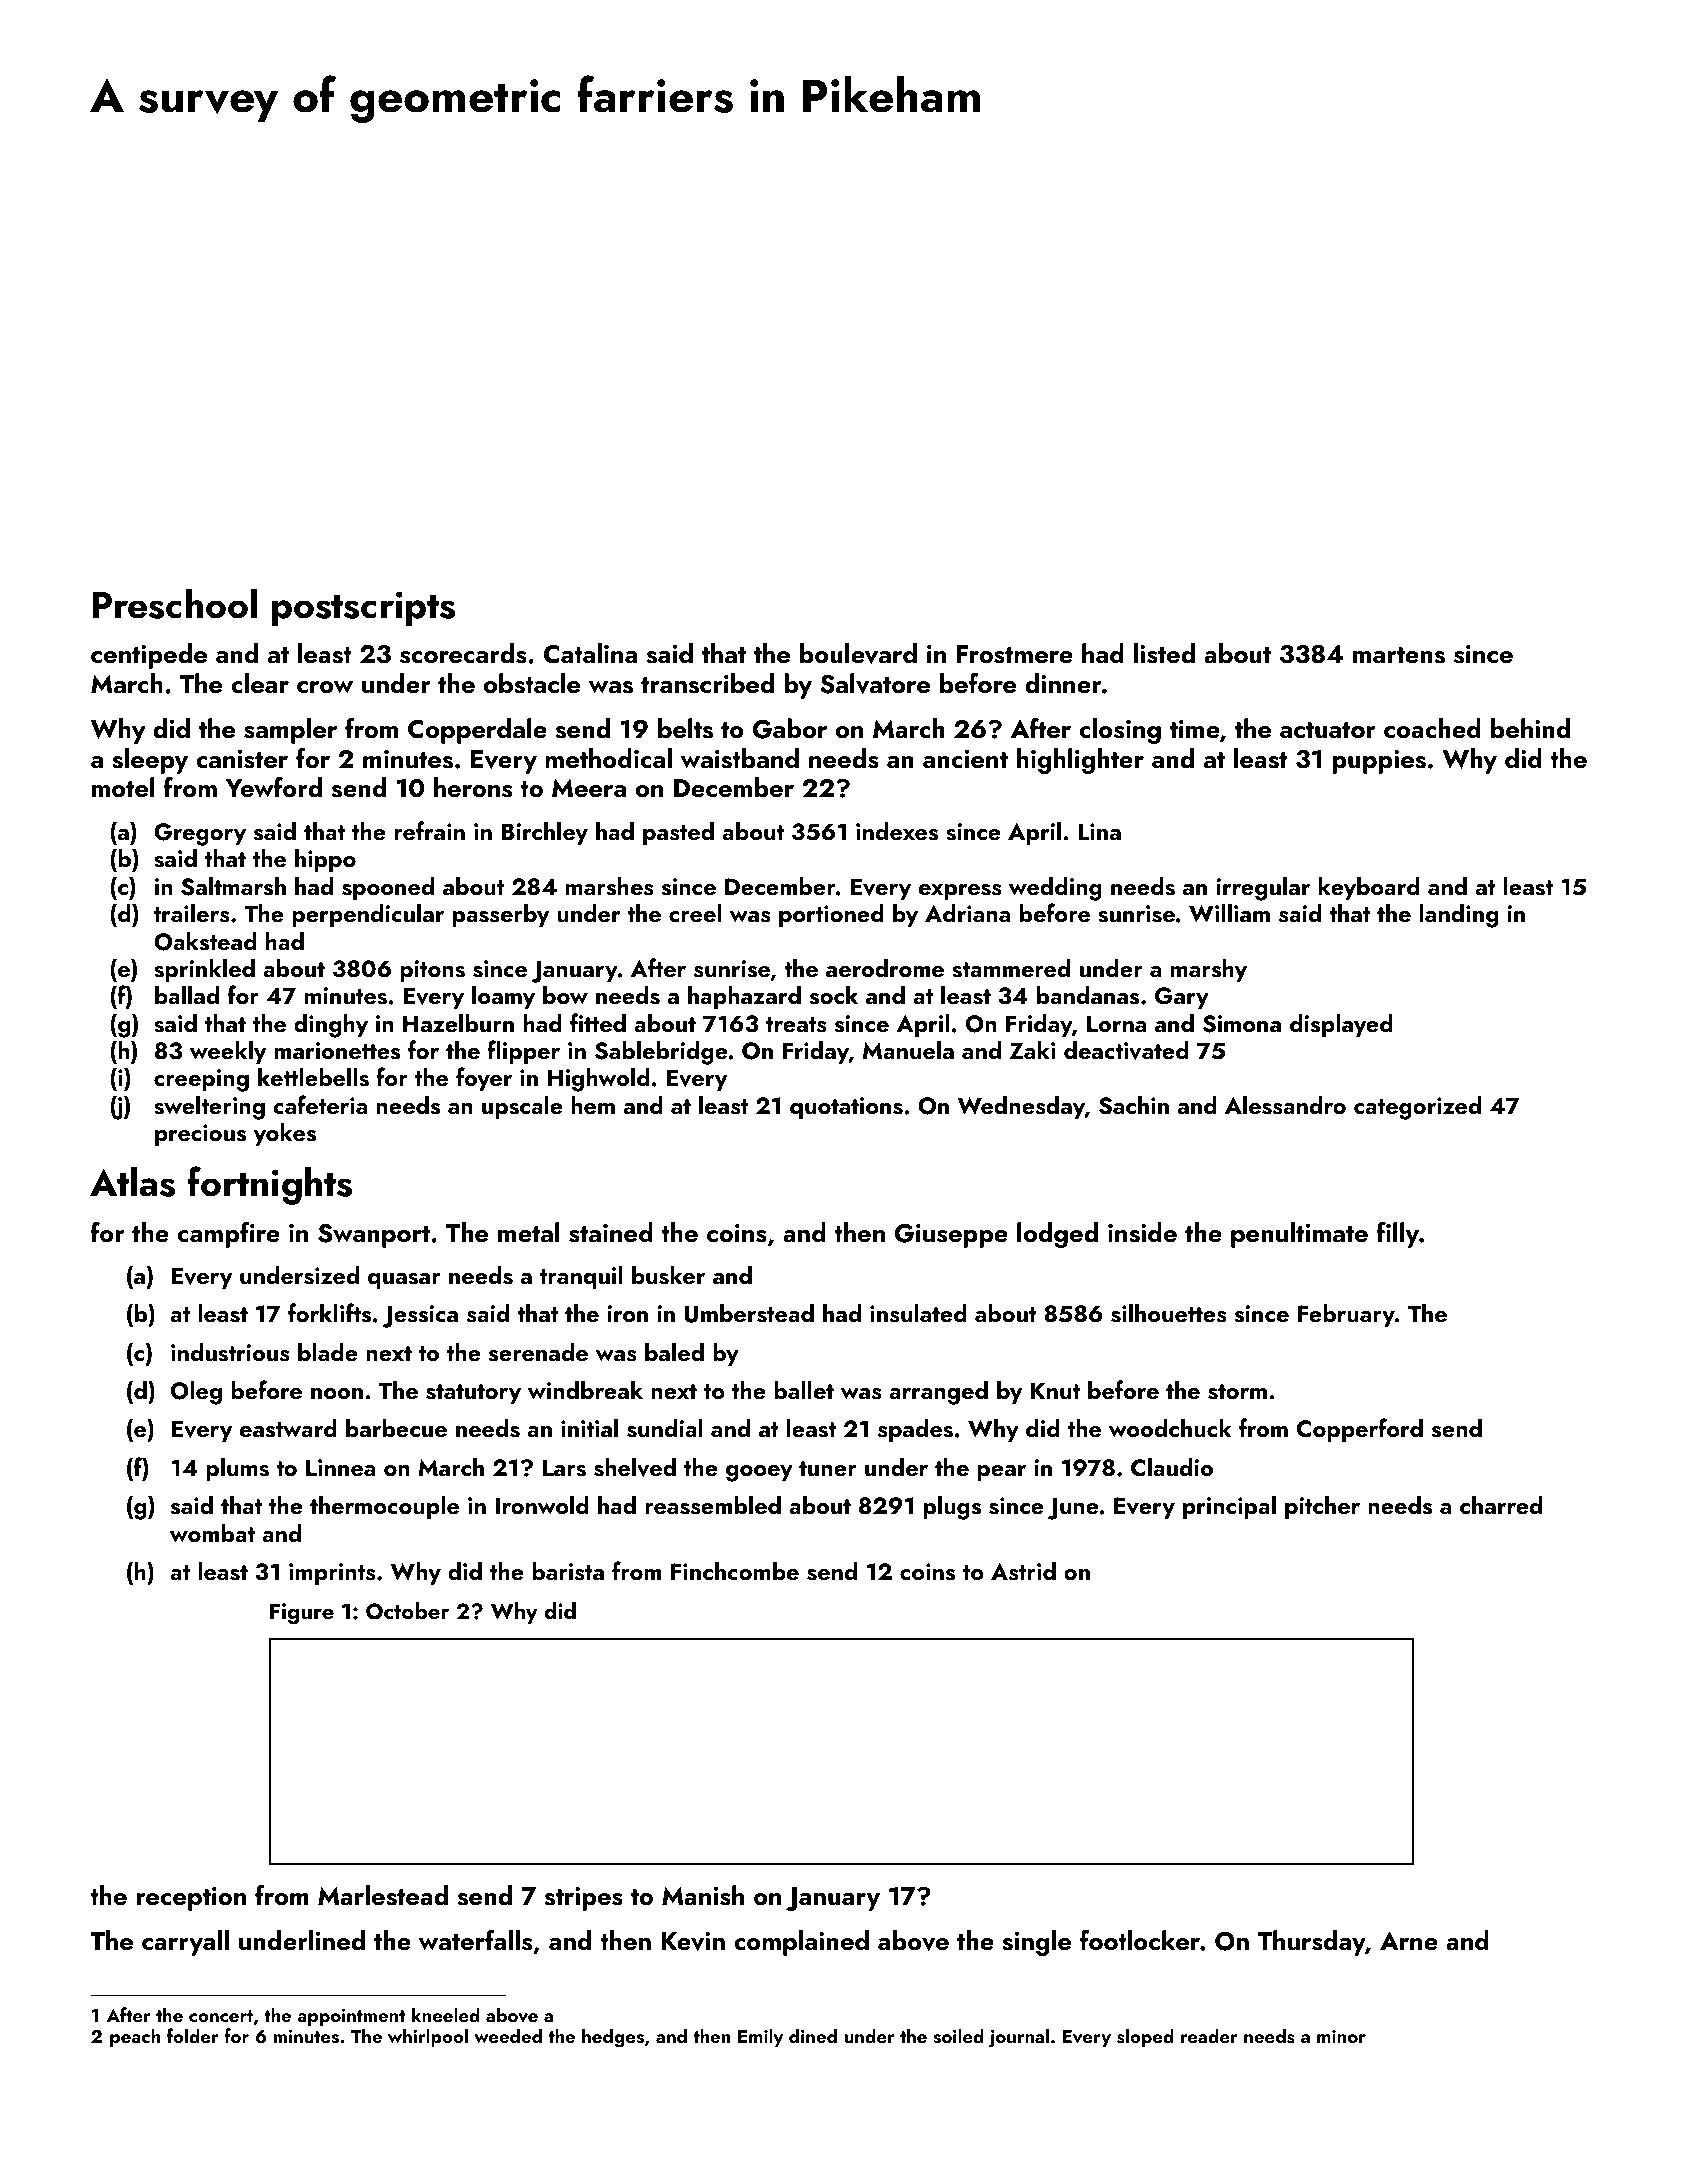 The image size is (1683, 2178). I want to click on penultimate, so click(1299, 1235).
